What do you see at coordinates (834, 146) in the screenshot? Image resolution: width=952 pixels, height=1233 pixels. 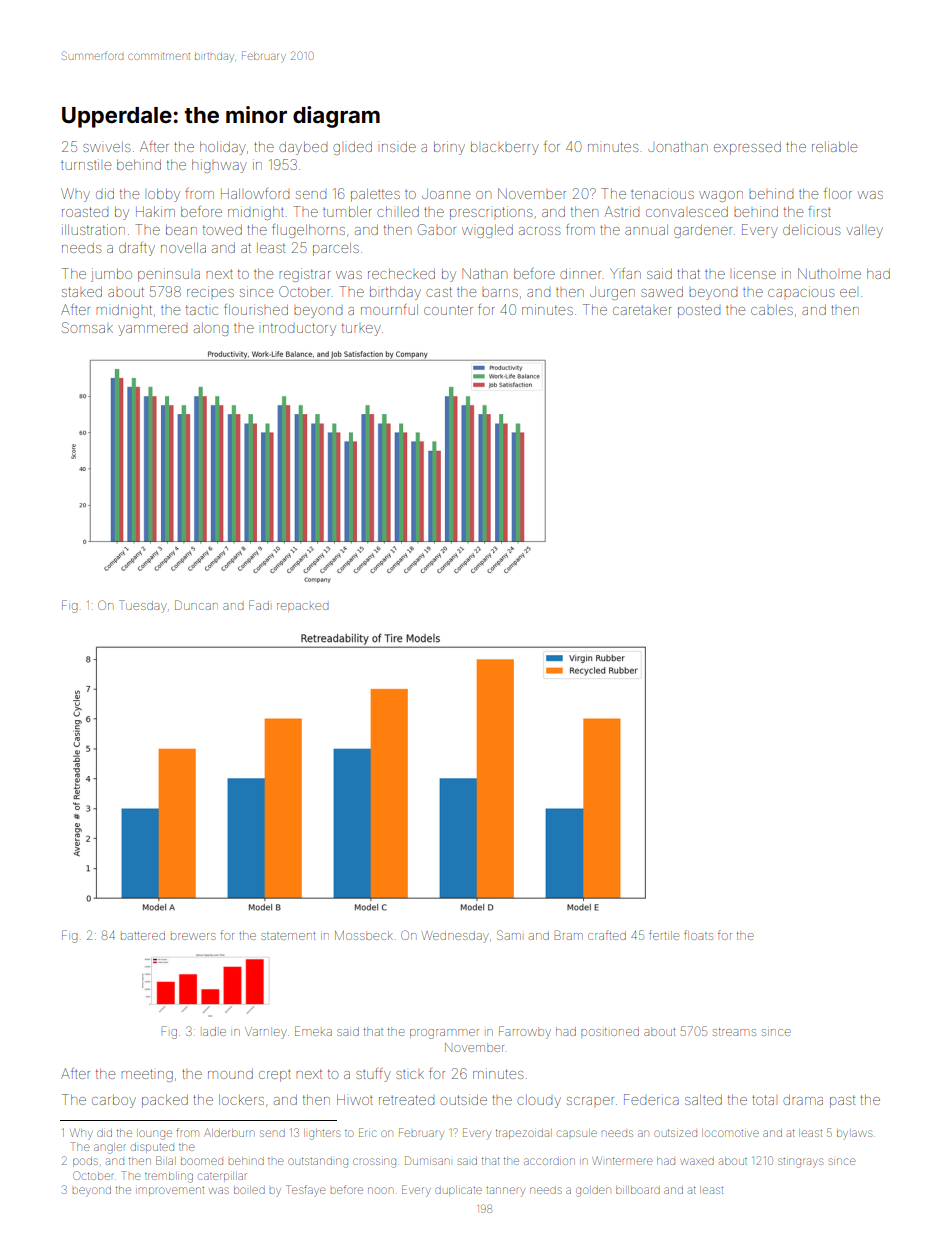 I see `reliable` at bounding box center [834, 146].
